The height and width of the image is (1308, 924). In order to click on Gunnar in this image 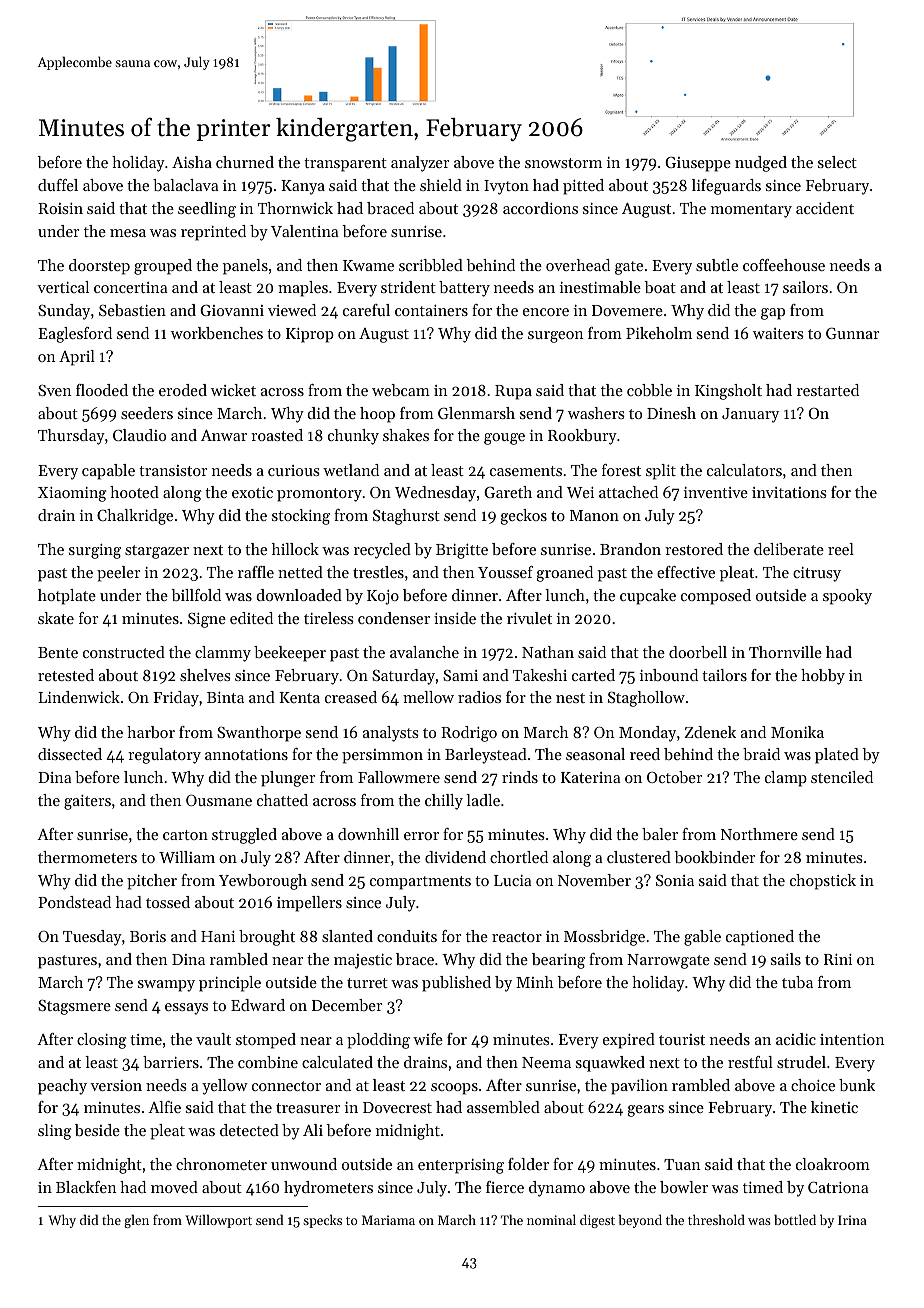, I will do `click(852, 333)`.
